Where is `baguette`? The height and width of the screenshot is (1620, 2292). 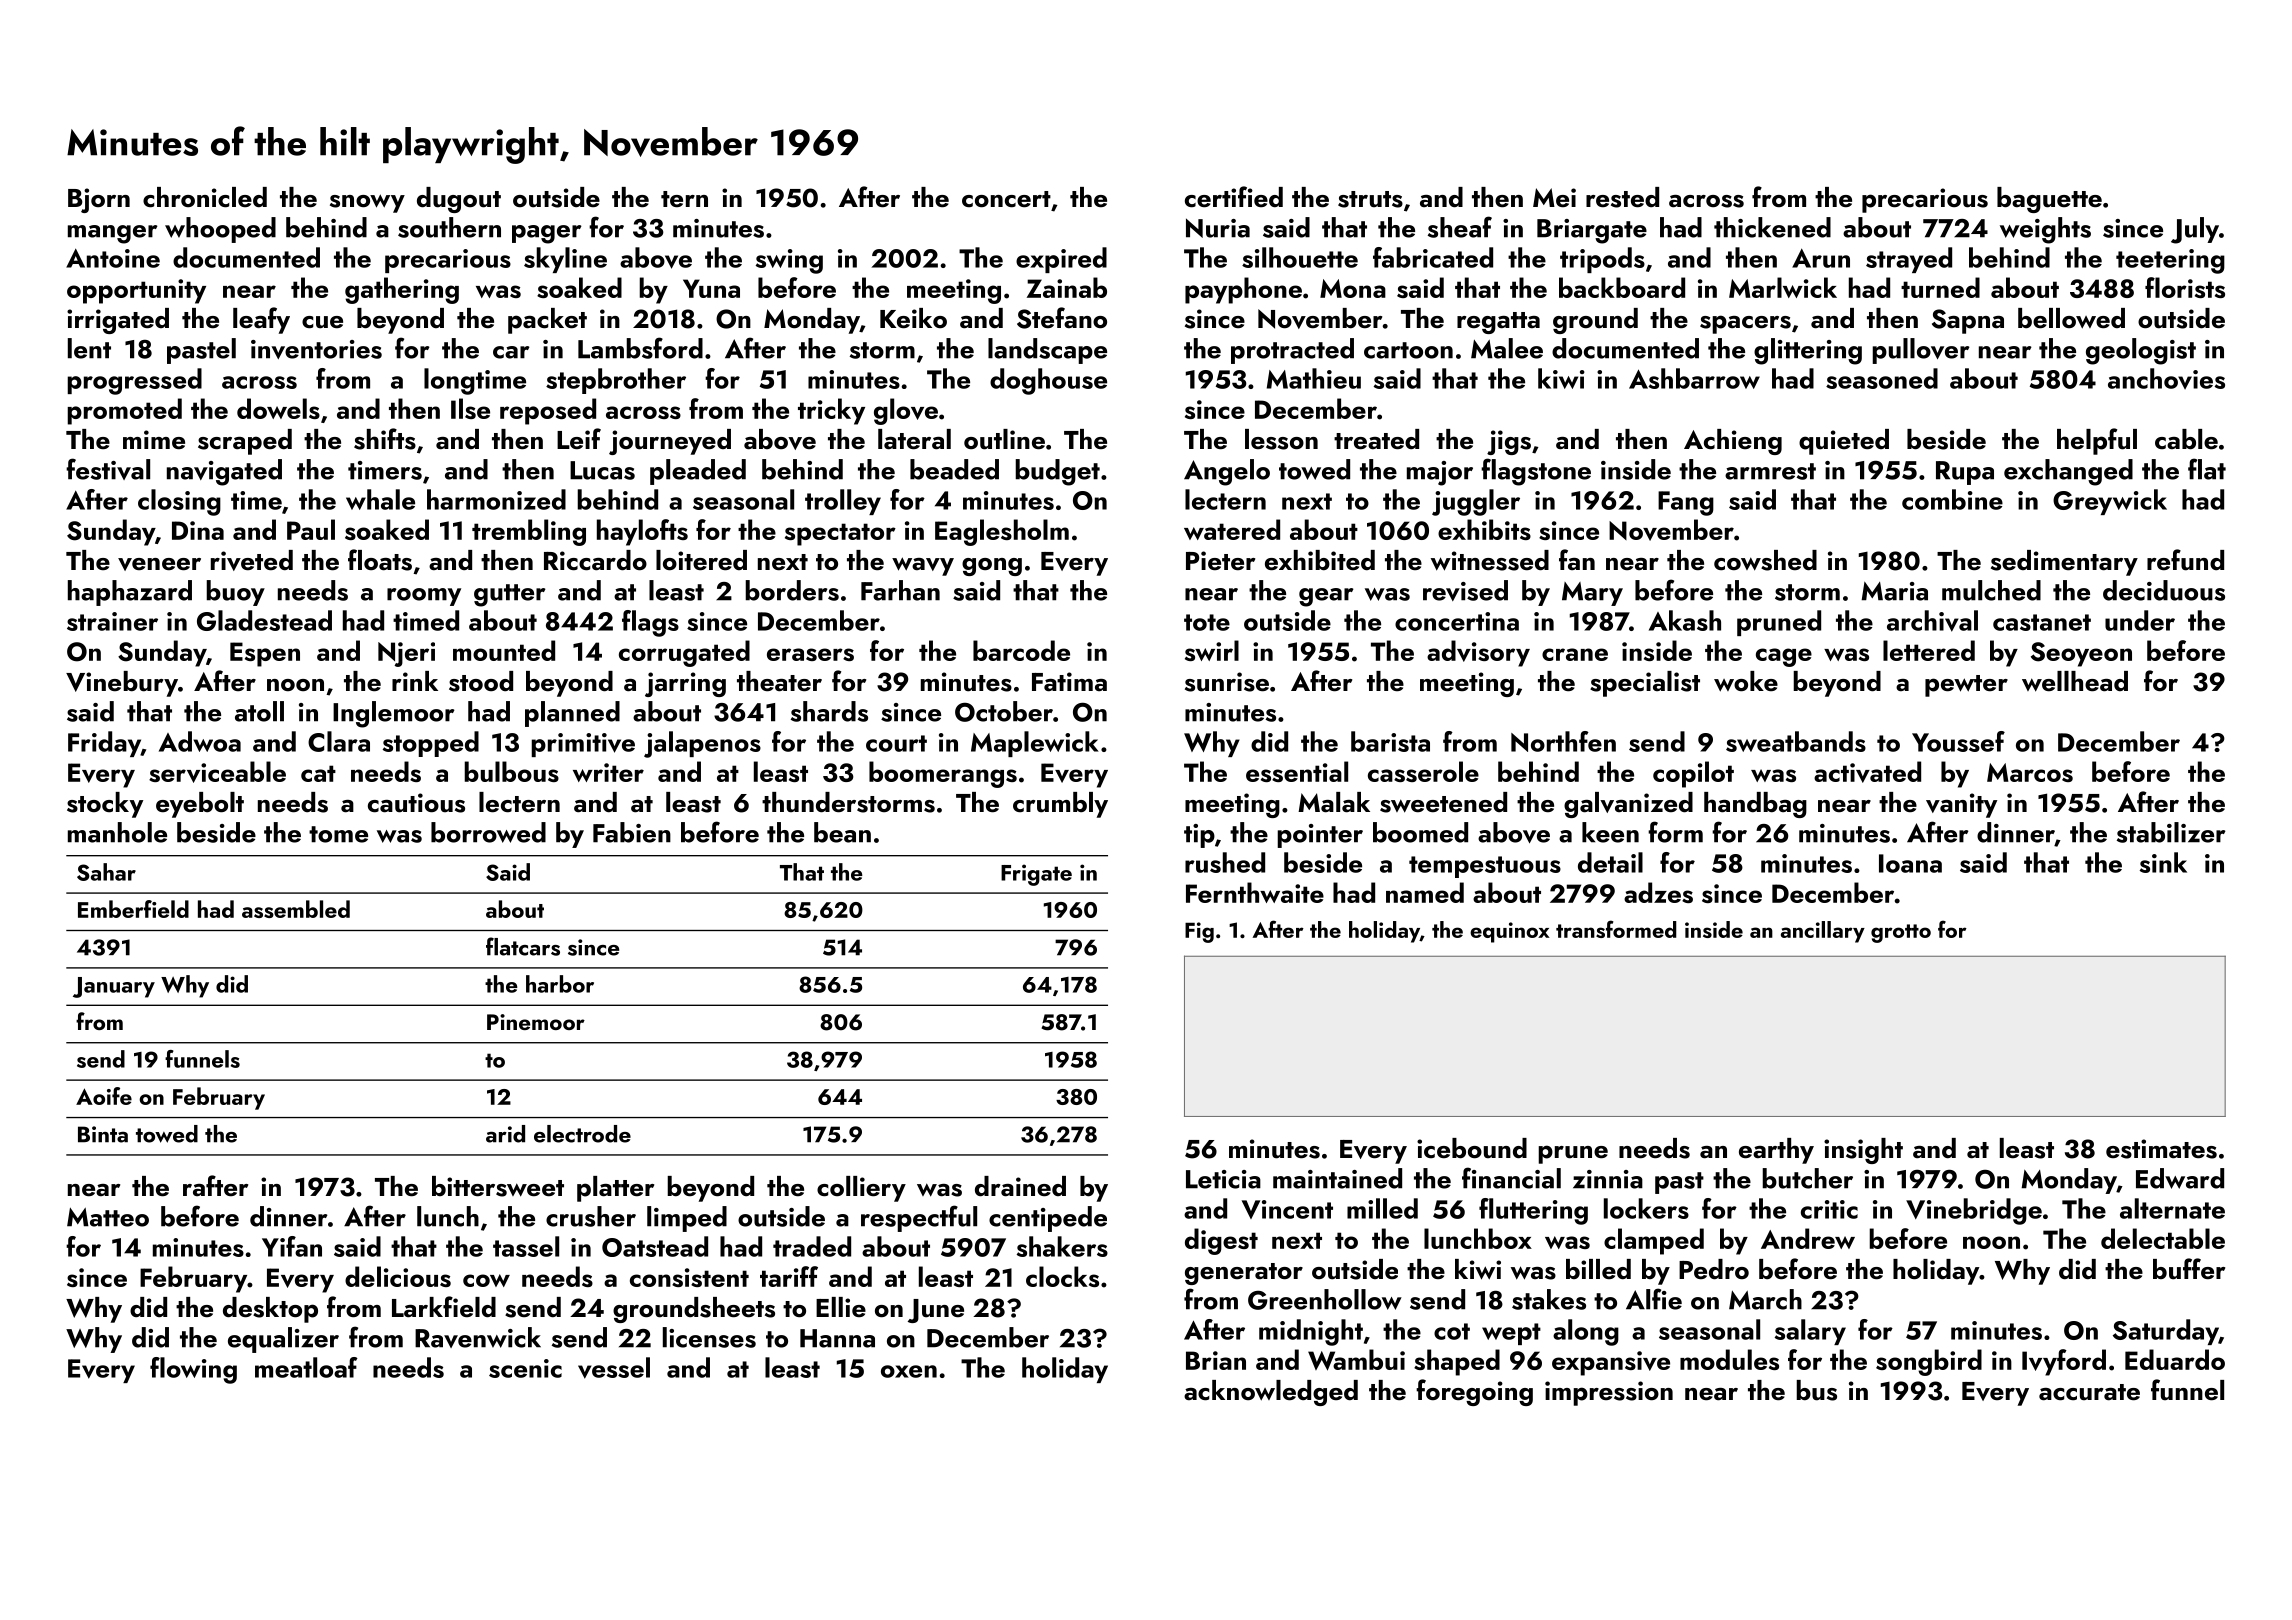 baguette is located at coordinates (2049, 200).
